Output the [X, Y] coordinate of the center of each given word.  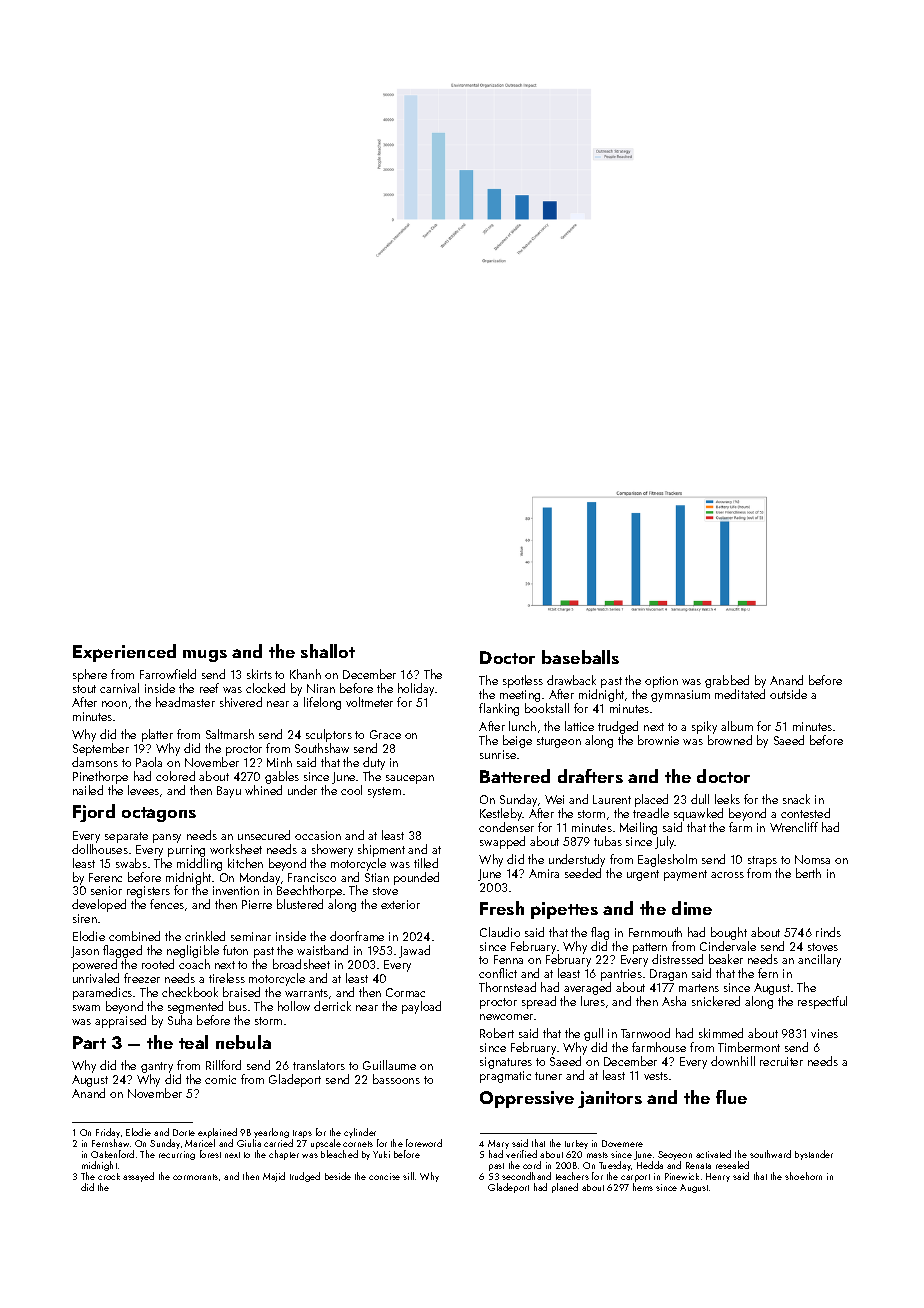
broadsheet [301, 964]
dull [700, 799]
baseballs [580, 657]
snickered [716, 1001]
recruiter [781, 1061]
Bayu [229, 792]
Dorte [184, 1132]
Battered [515, 776]
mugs [205, 656]
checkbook [190, 992]
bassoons [396, 1079]
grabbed [727, 681]
